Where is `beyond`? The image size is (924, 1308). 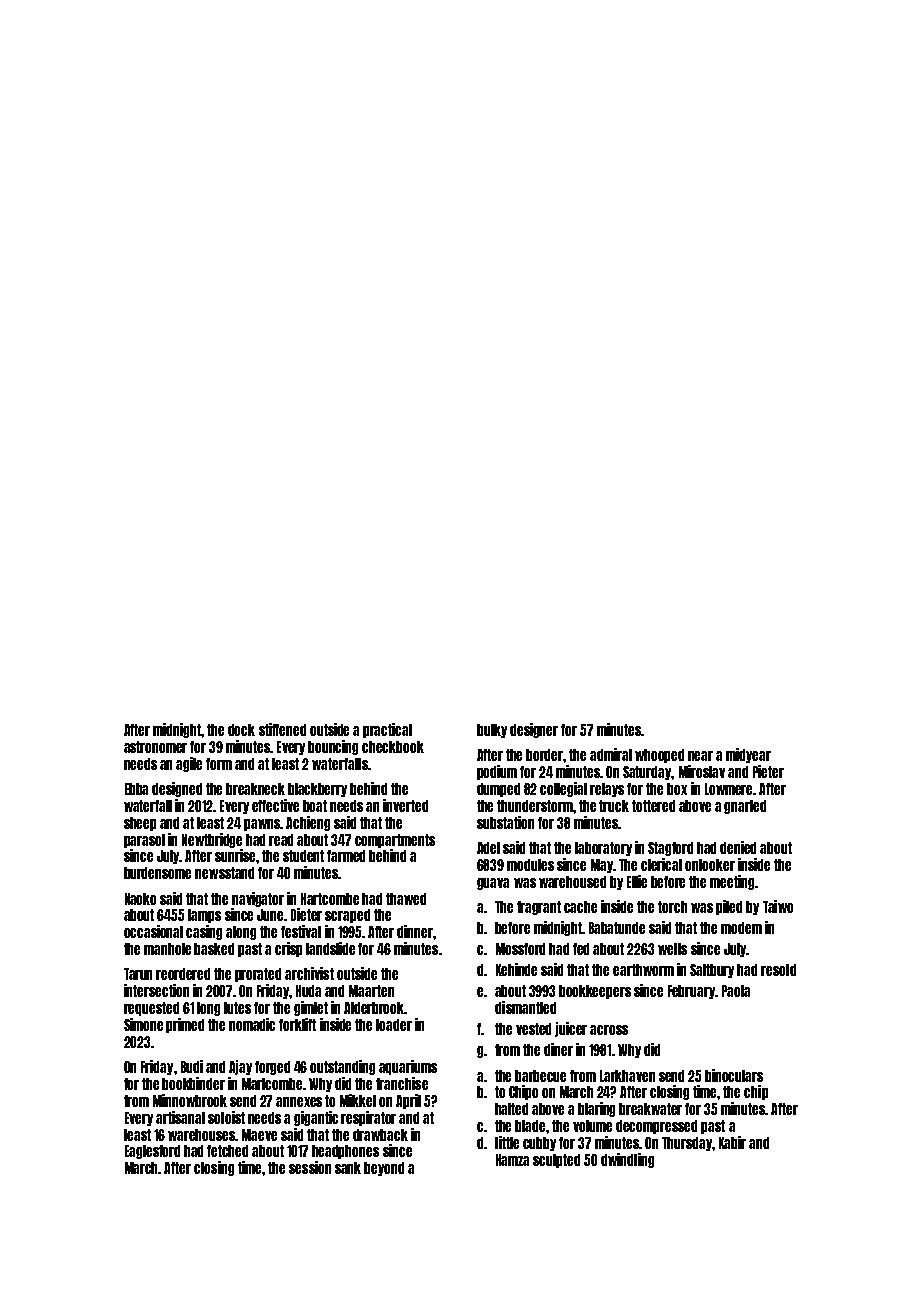
beyond is located at coordinates (384, 1169).
